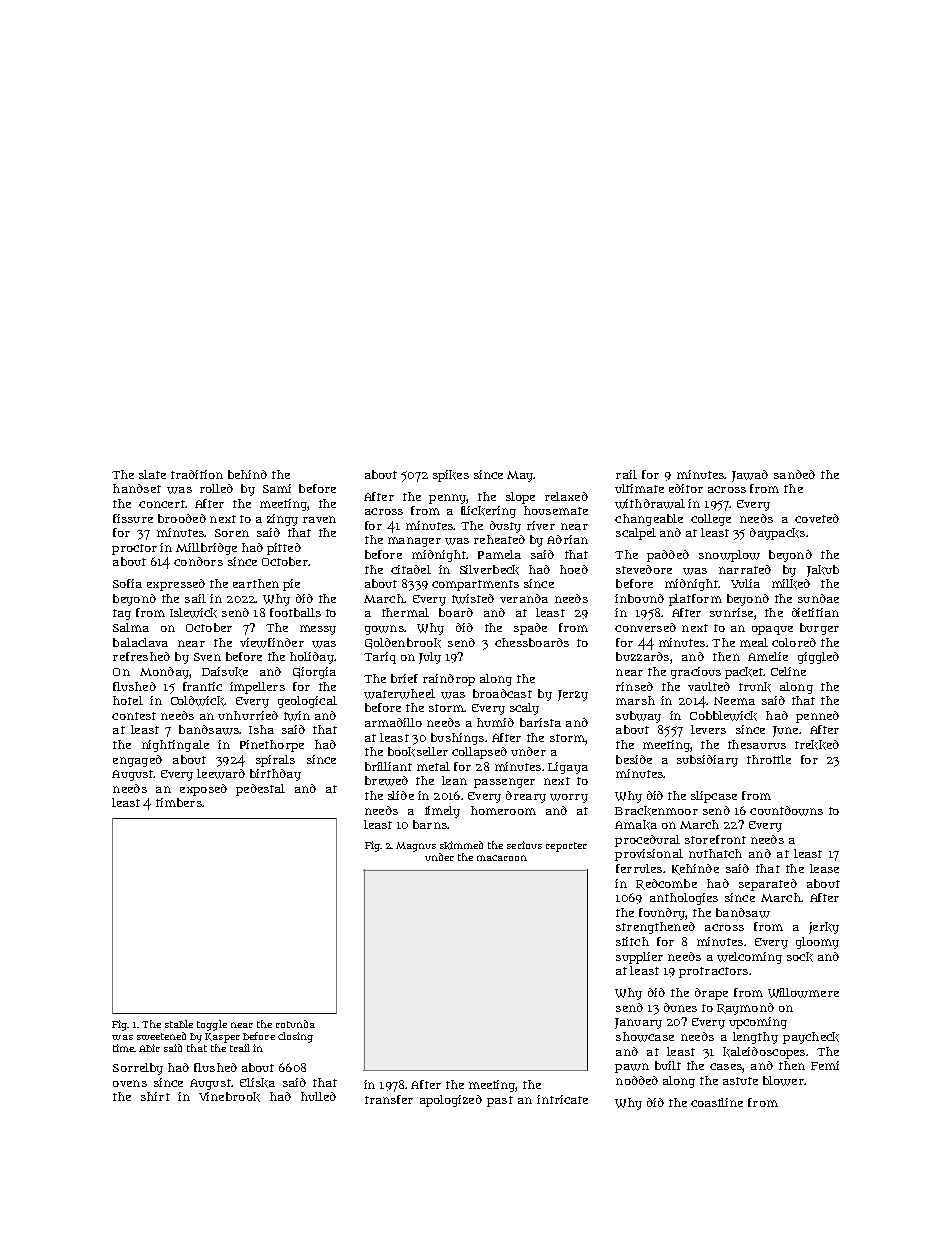  What do you see at coordinates (715, 839) in the screenshot?
I see `storefront` at bounding box center [715, 839].
